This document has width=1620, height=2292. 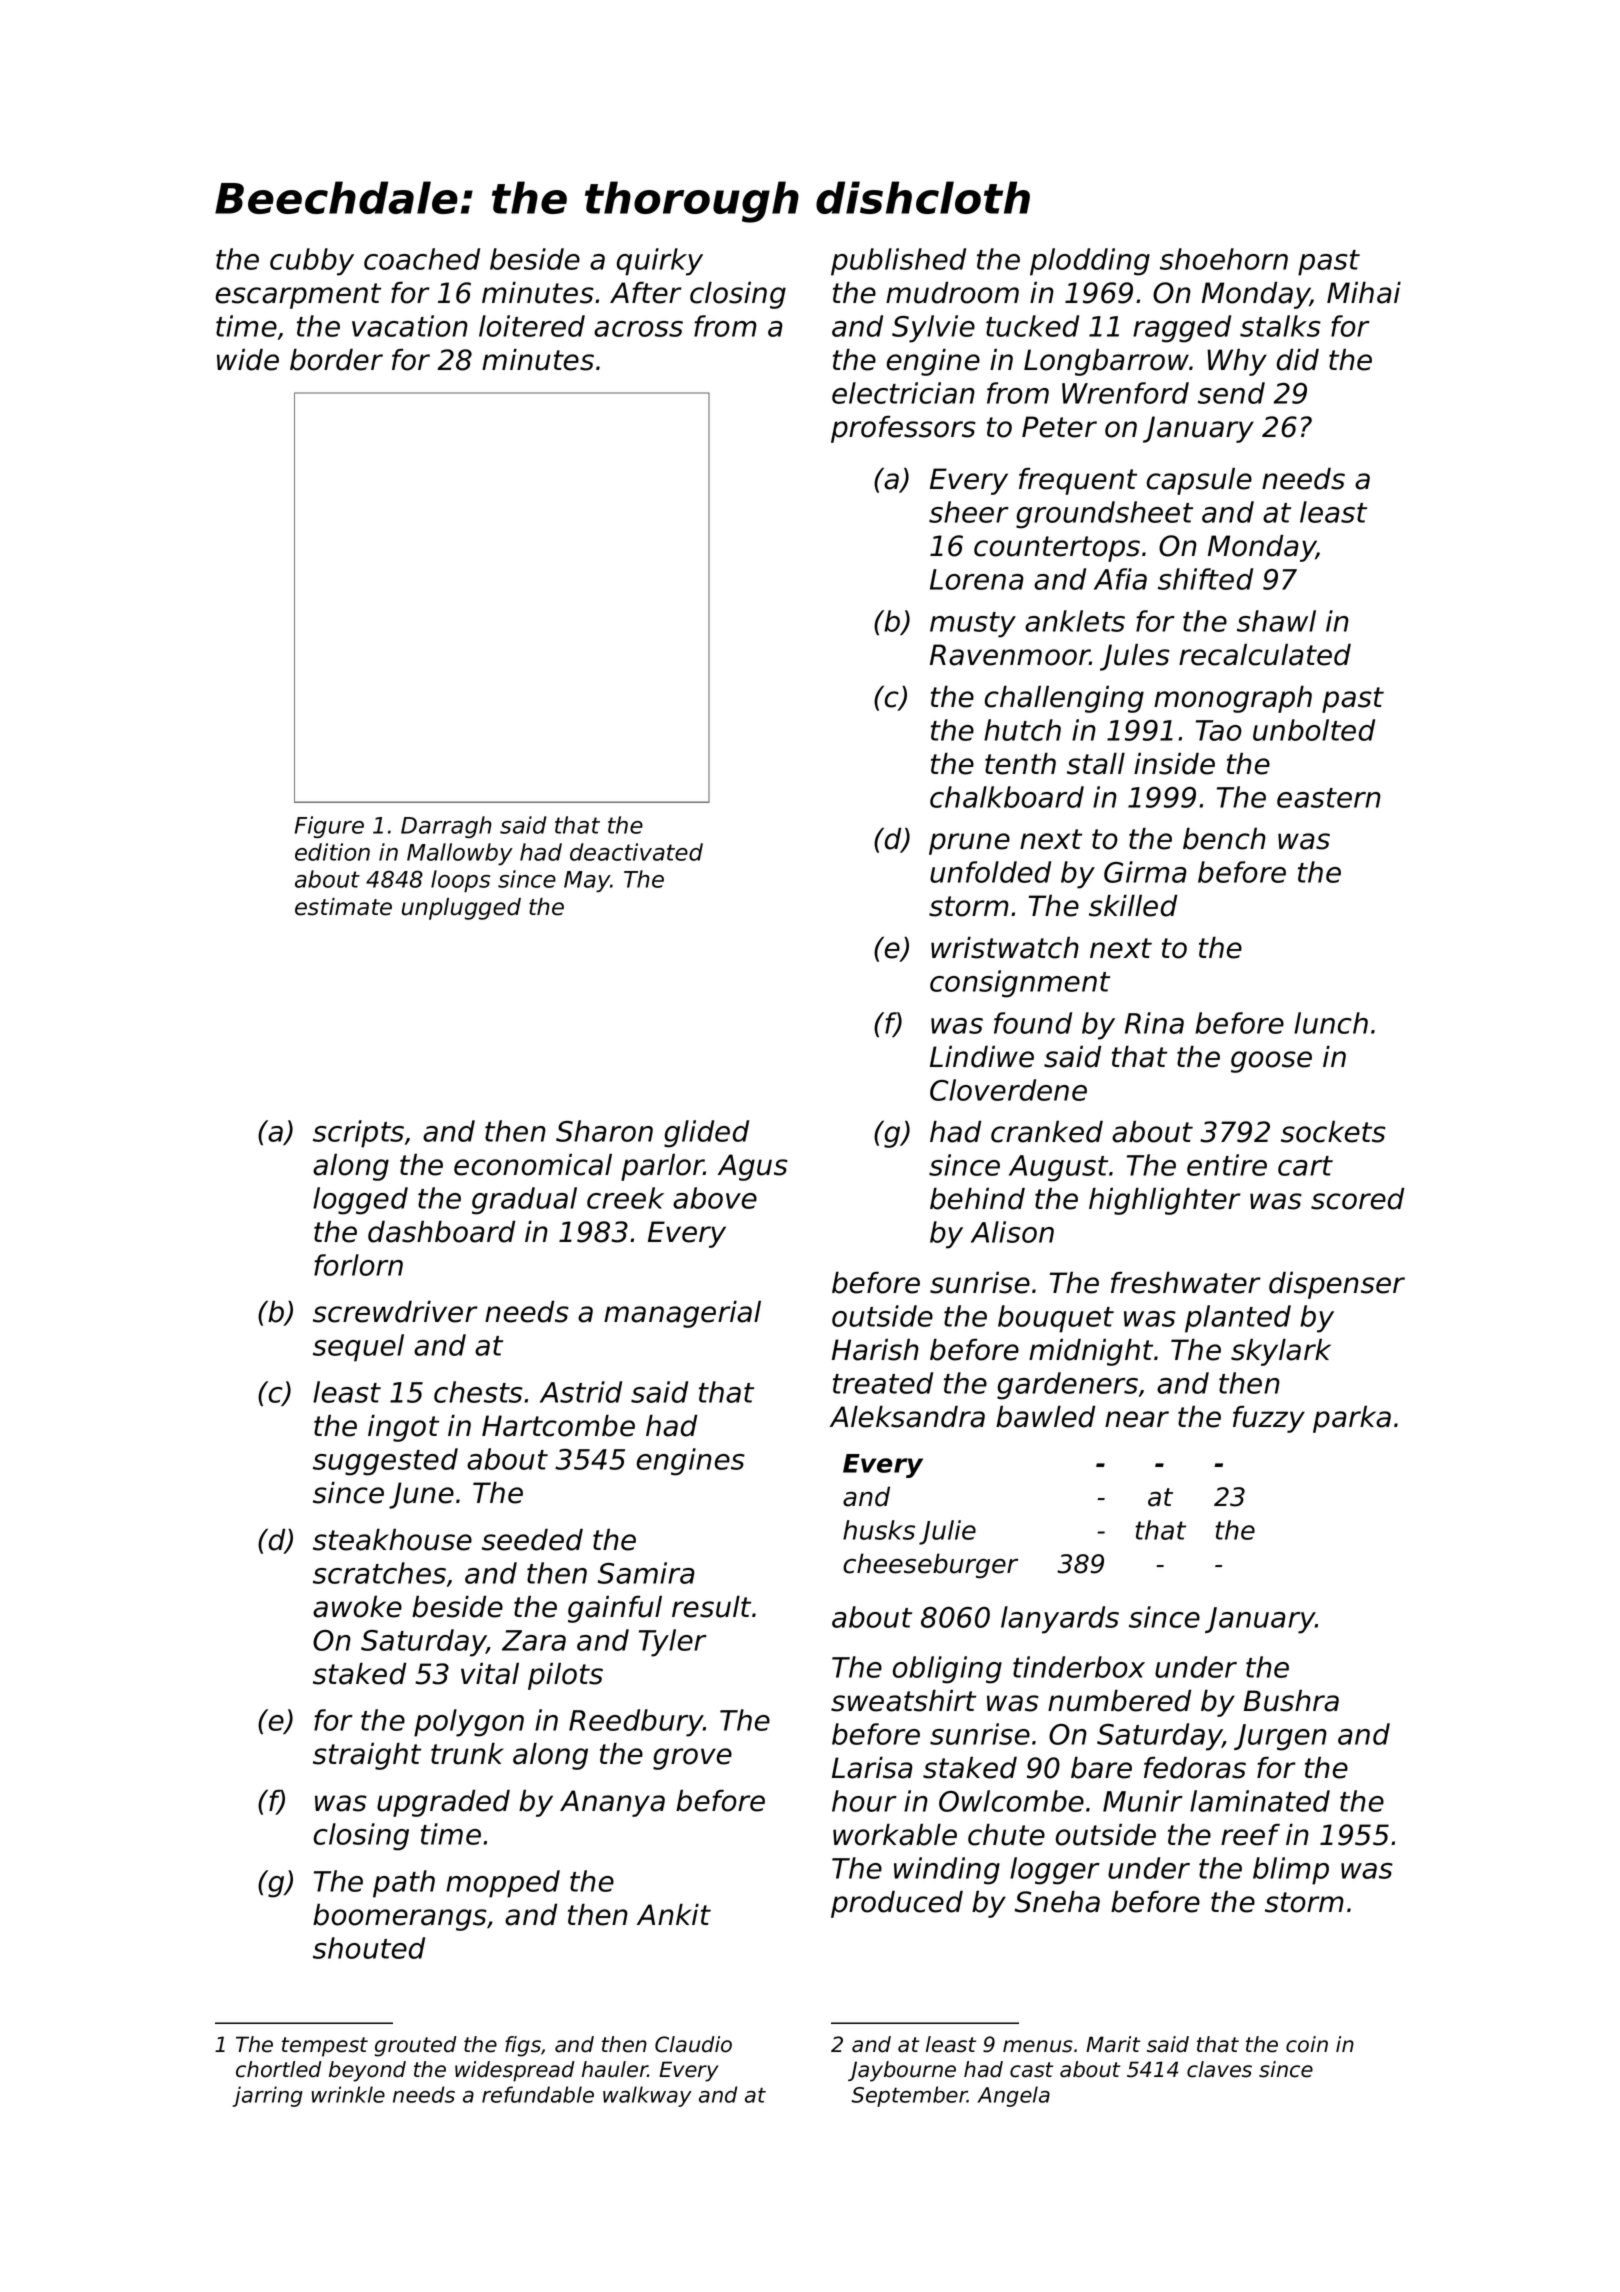 What do you see at coordinates (1219, 730) in the document?
I see `Tao` at bounding box center [1219, 730].
